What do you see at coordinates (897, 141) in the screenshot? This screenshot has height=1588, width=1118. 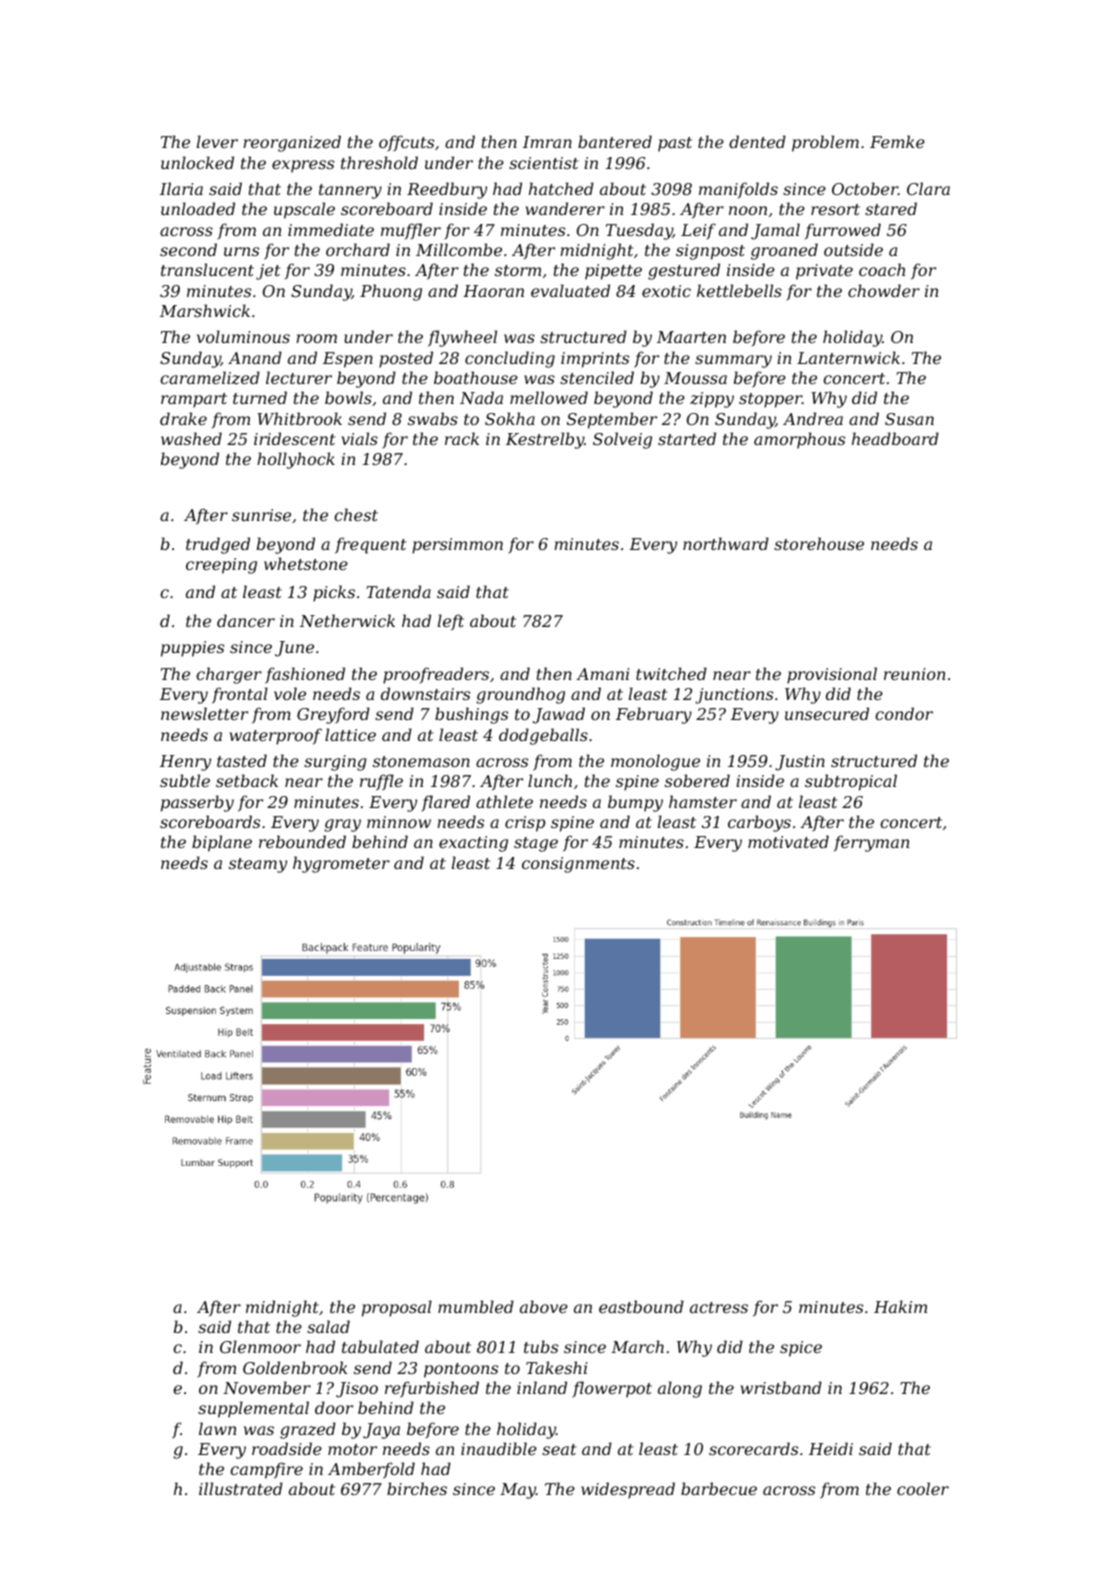 I see `Femke` at bounding box center [897, 141].
